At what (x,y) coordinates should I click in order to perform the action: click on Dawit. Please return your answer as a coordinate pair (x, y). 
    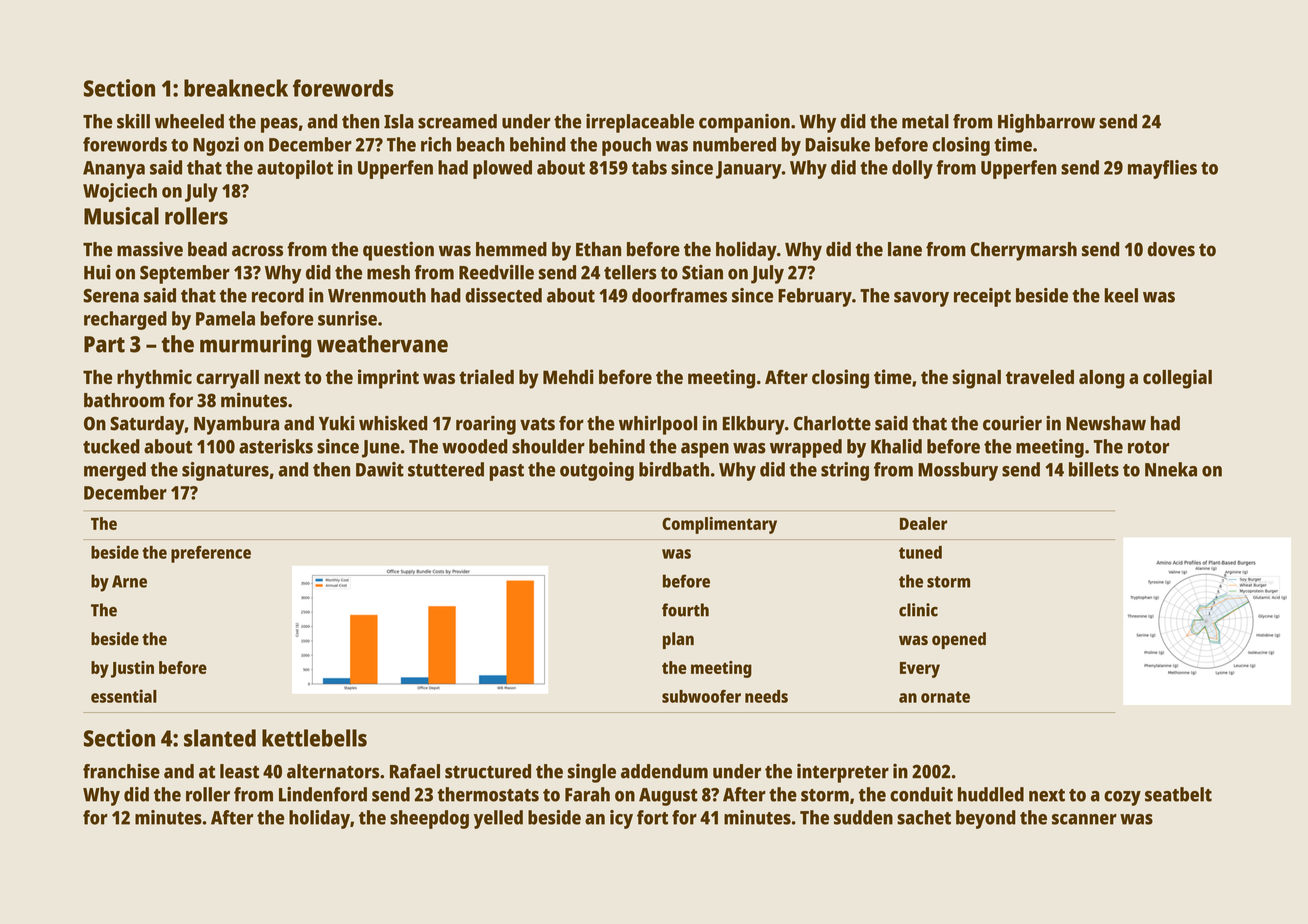
    Looking at the image, I should click on (380, 469).
